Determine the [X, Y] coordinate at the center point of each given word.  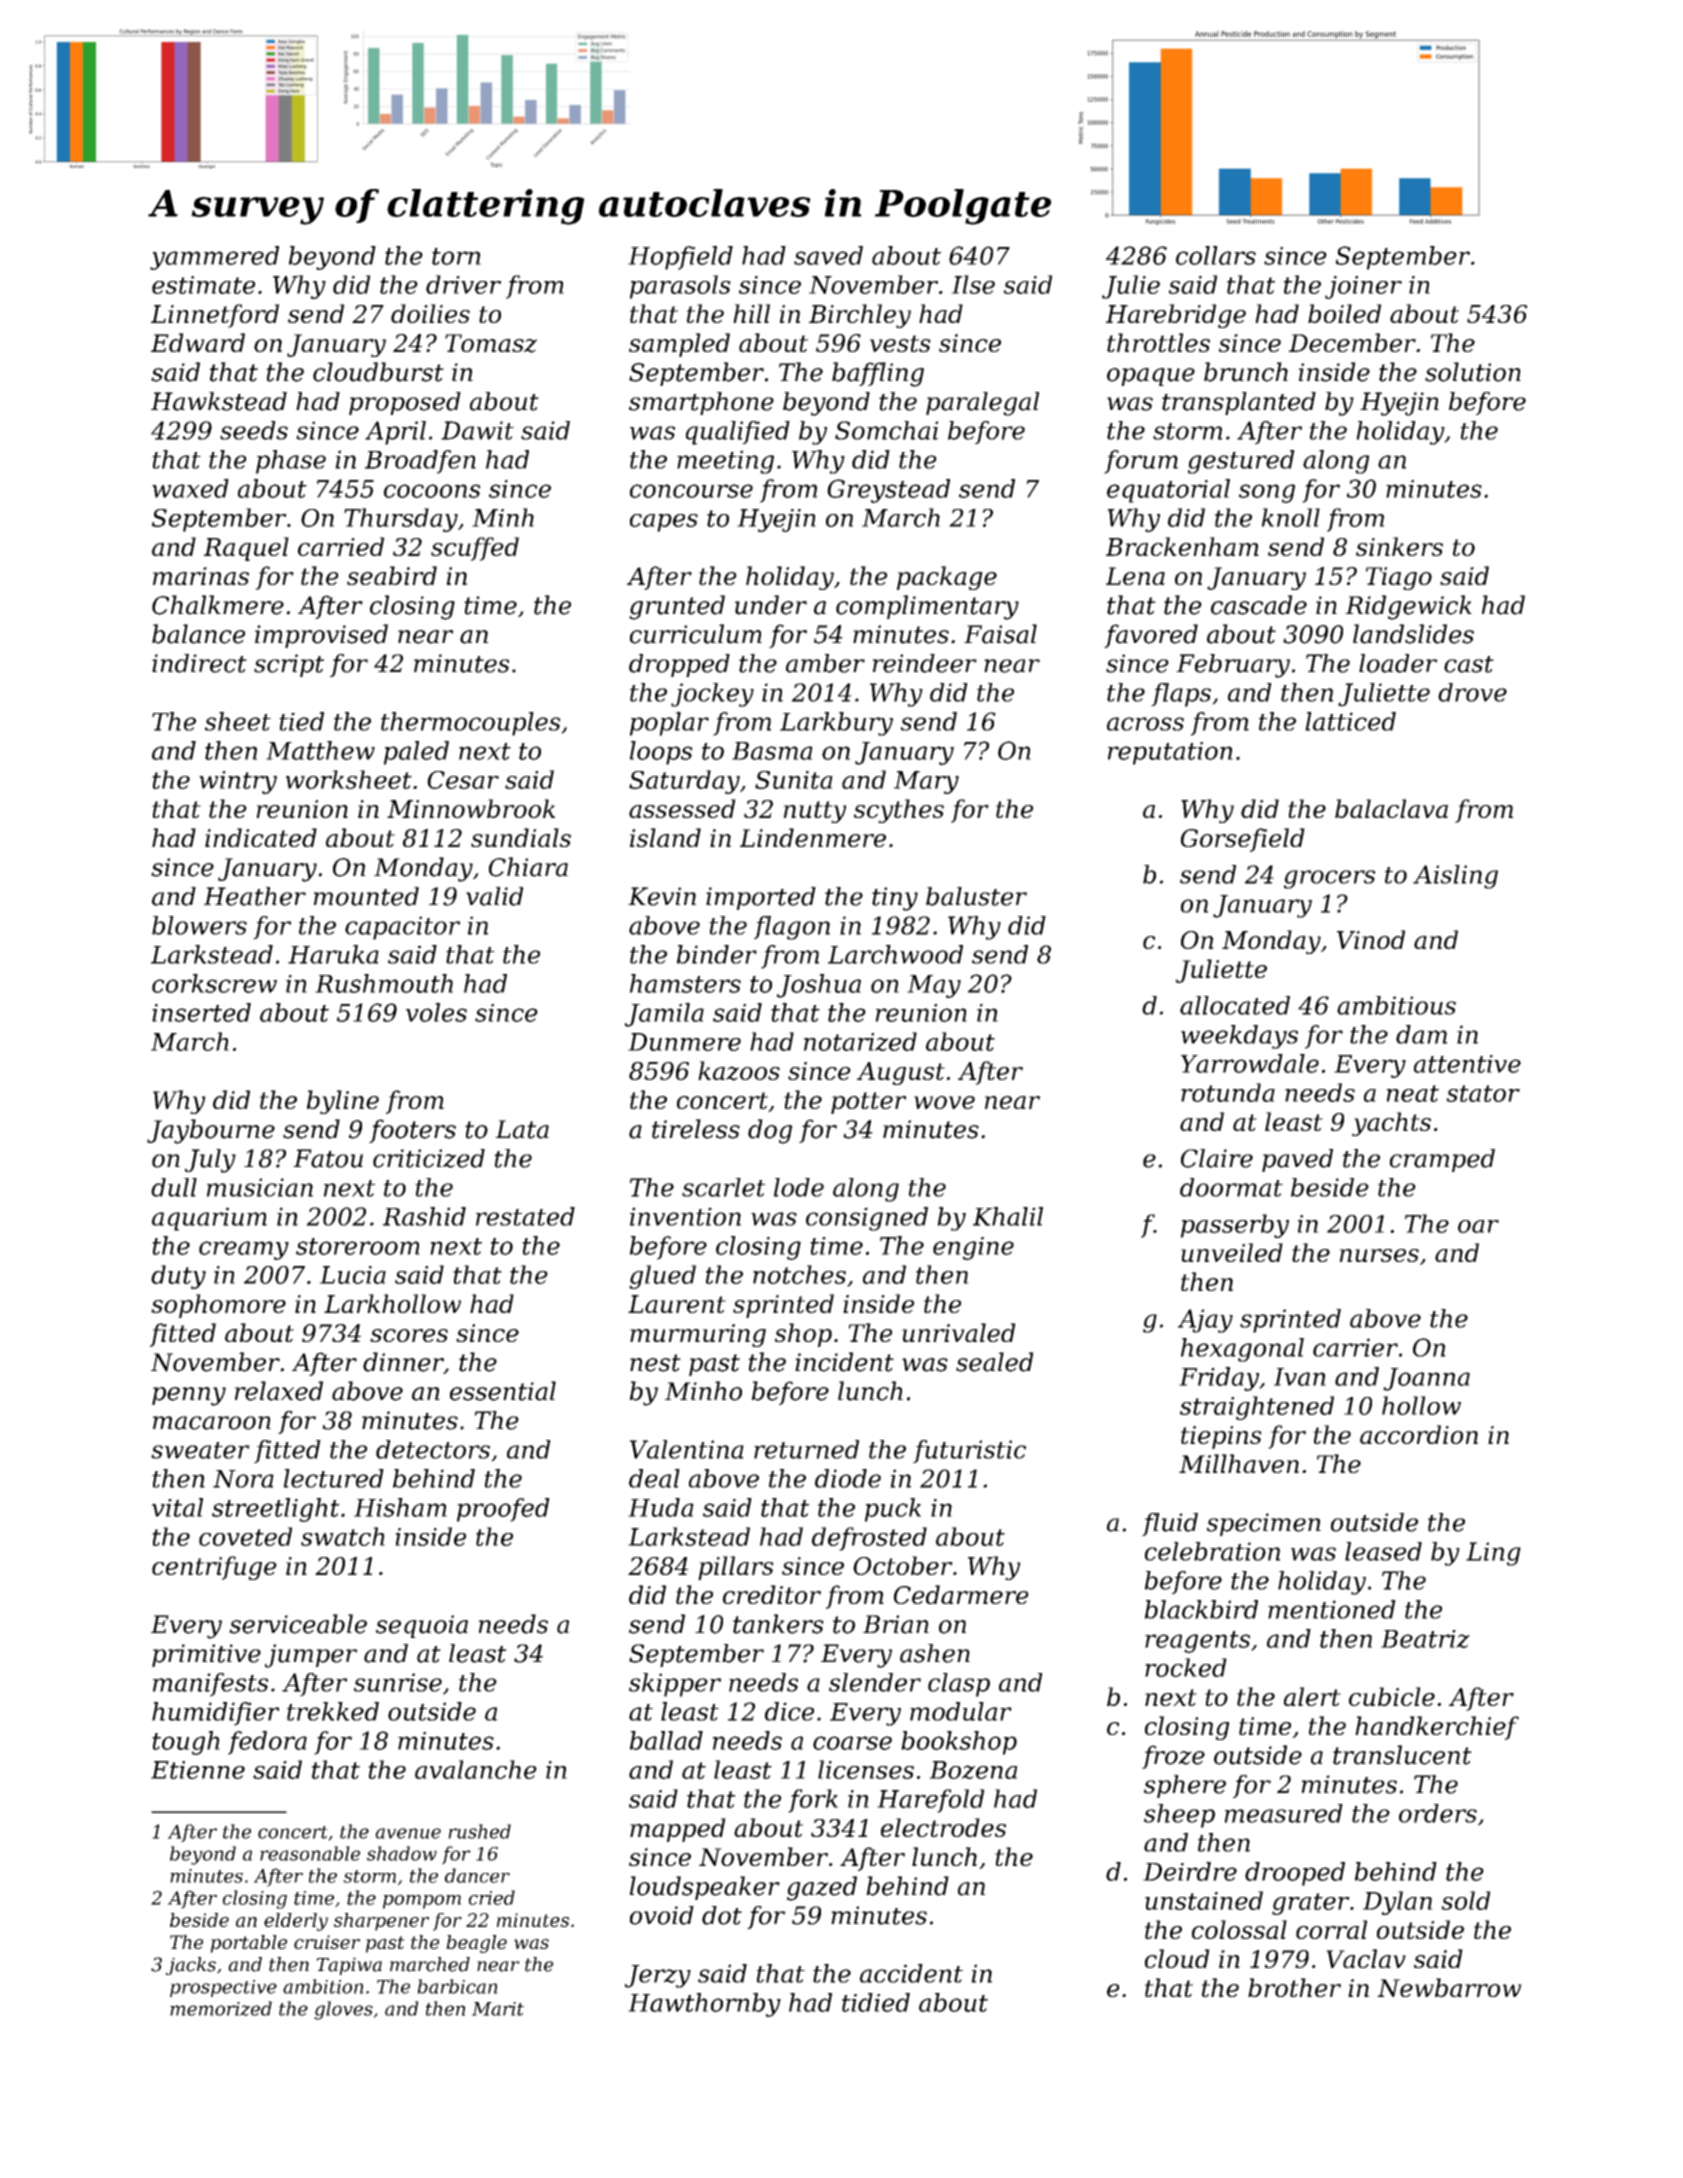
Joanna [1426, 1379]
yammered [214, 258]
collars [1216, 255]
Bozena [973, 1770]
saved [828, 255]
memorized [221, 2008]
